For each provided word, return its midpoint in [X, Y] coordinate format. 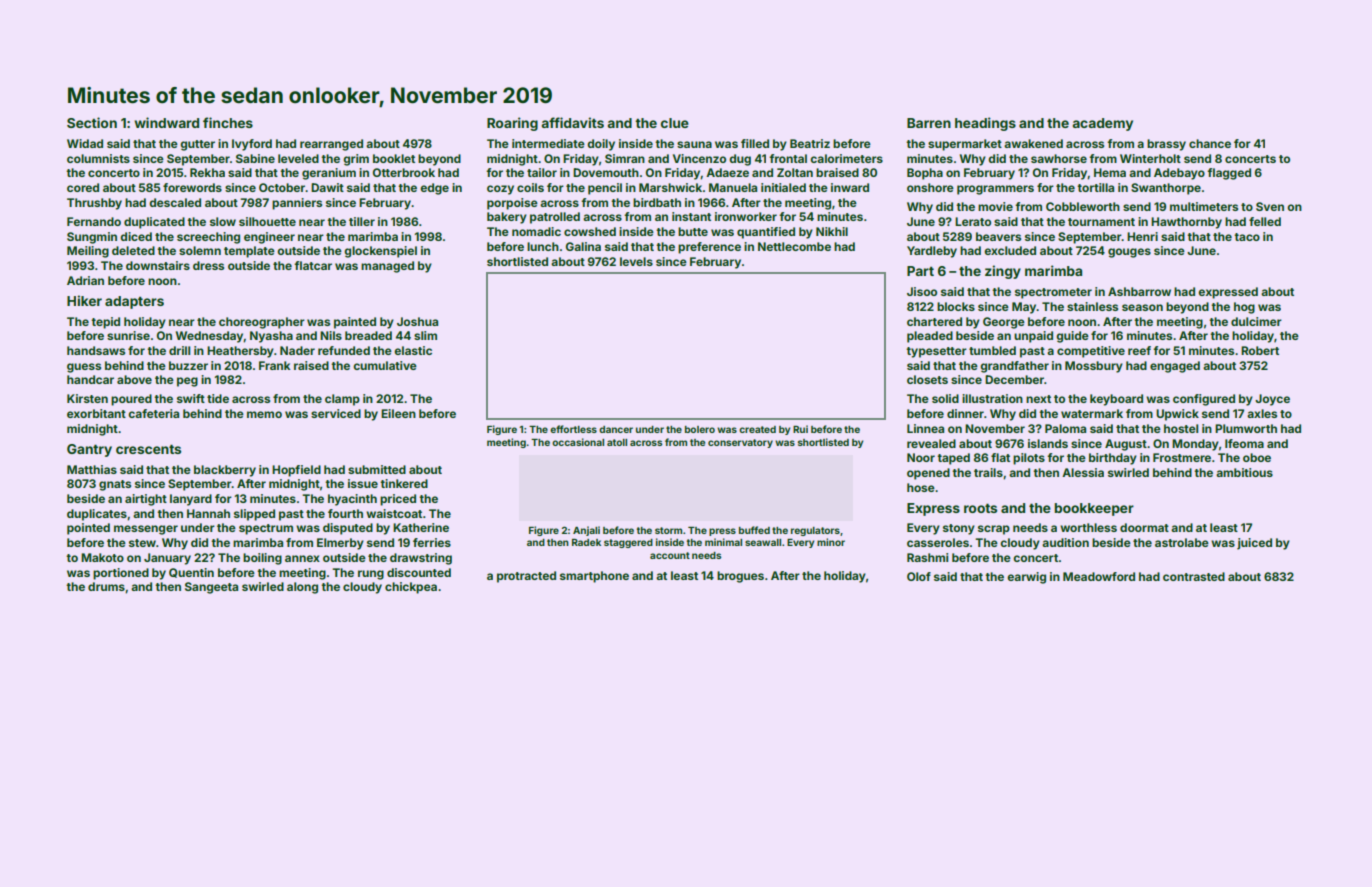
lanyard [191, 500]
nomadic [536, 231]
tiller [362, 221]
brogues [740, 577]
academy [1102, 124]
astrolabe [1182, 542]
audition [1065, 542]
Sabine [255, 158]
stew [142, 543]
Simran [625, 158]
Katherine [421, 527]
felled [1265, 221]
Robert [1260, 350]
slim [425, 335]
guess [84, 368]
